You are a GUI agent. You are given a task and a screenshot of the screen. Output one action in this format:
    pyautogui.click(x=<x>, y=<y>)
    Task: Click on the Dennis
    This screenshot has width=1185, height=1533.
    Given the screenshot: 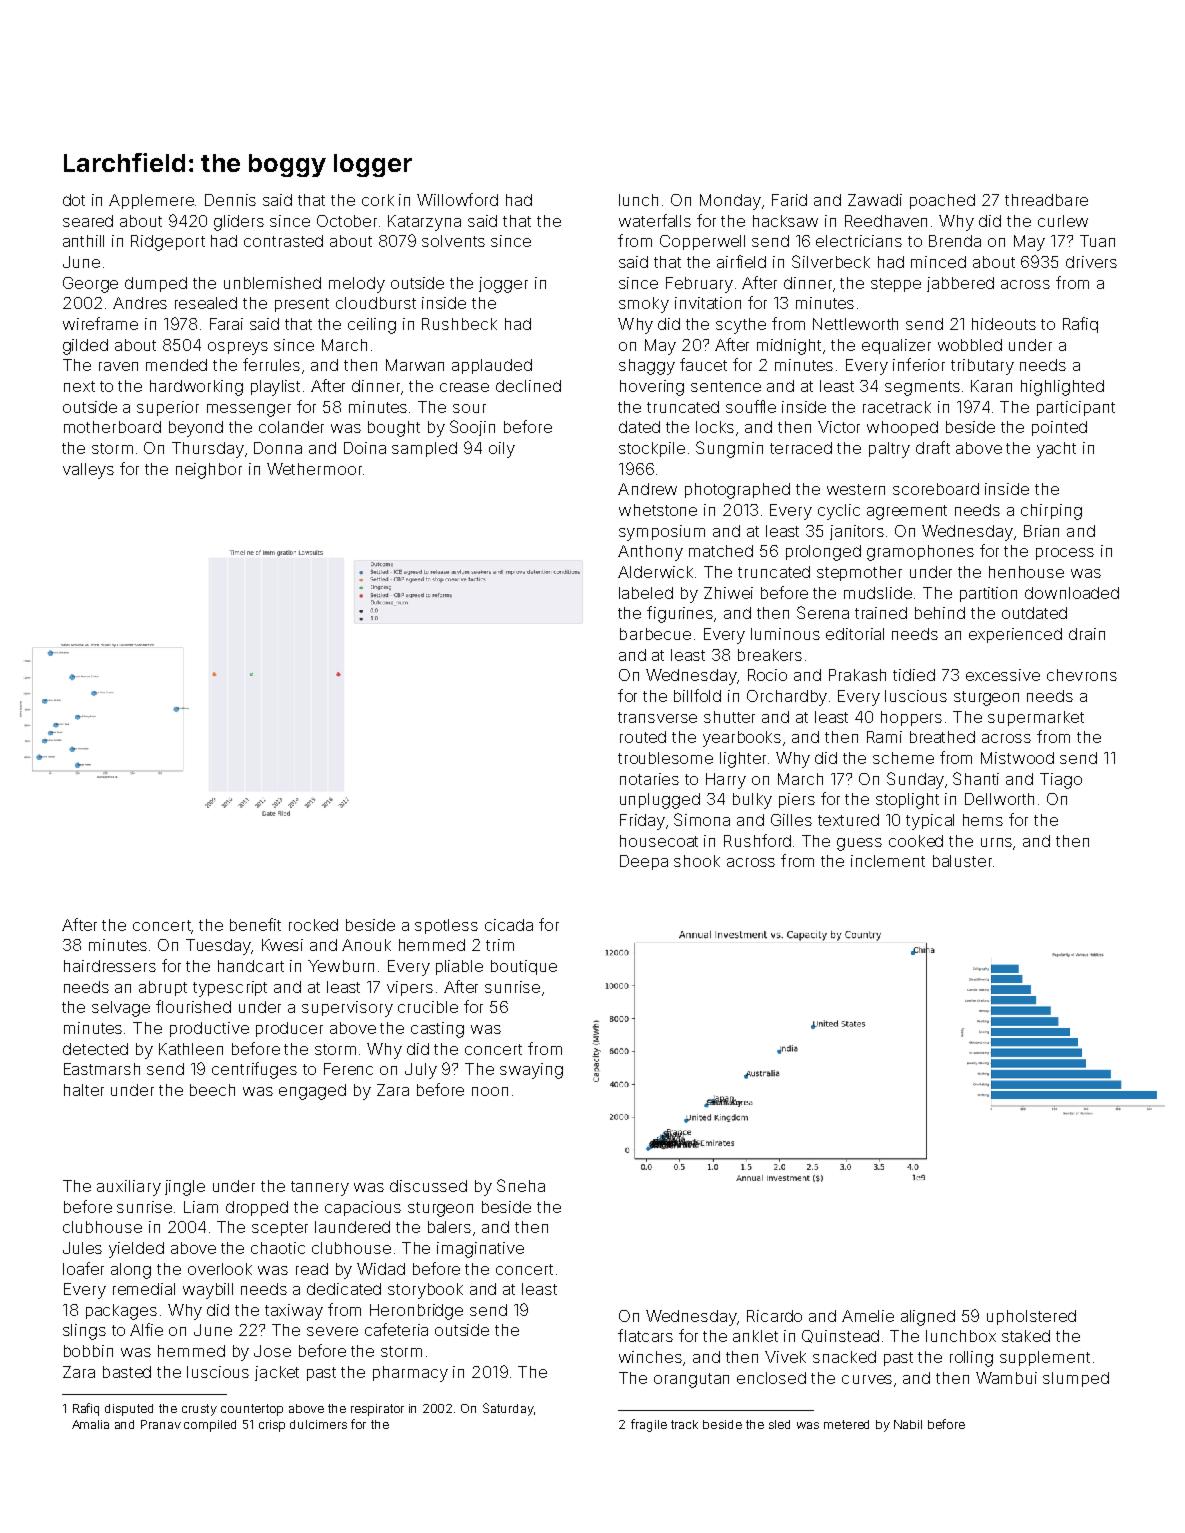 What is the action you would take?
    pyautogui.click(x=230, y=200)
